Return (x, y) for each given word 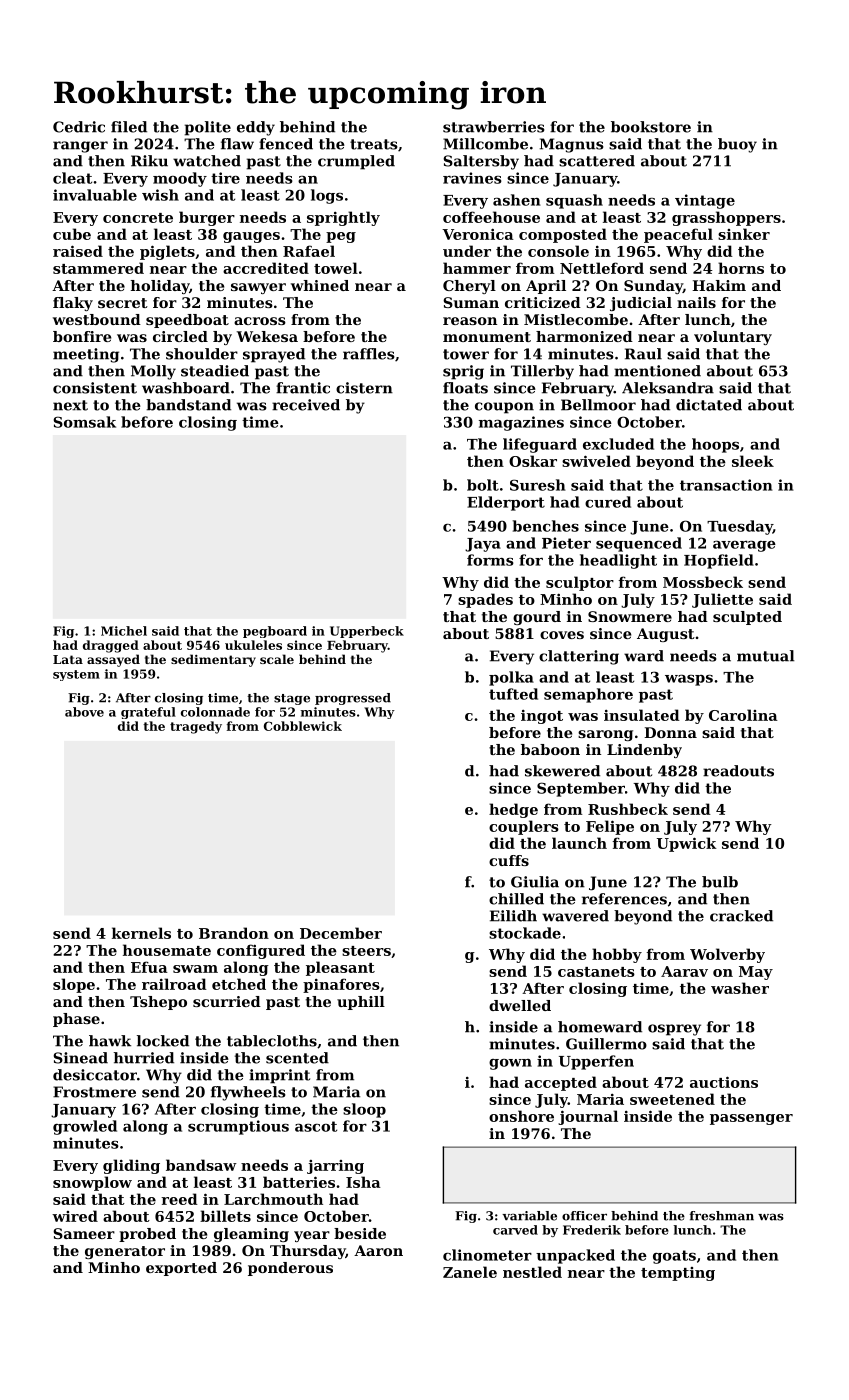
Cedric (79, 127)
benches (546, 526)
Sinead (80, 1058)
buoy (737, 145)
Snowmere (630, 616)
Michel (124, 631)
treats (374, 144)
